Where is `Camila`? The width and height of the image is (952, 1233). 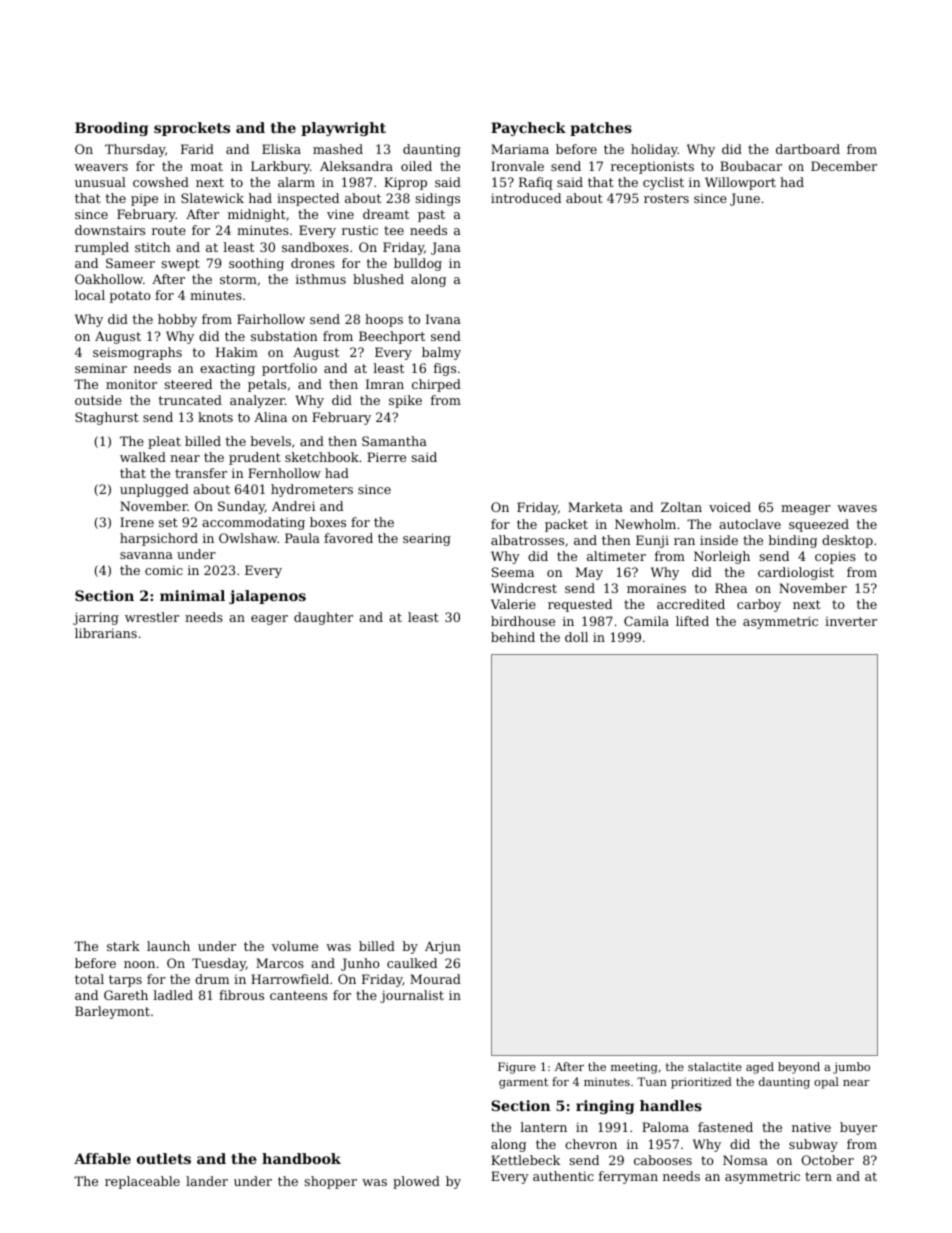
Camila is located at coordinates (646, 621).
